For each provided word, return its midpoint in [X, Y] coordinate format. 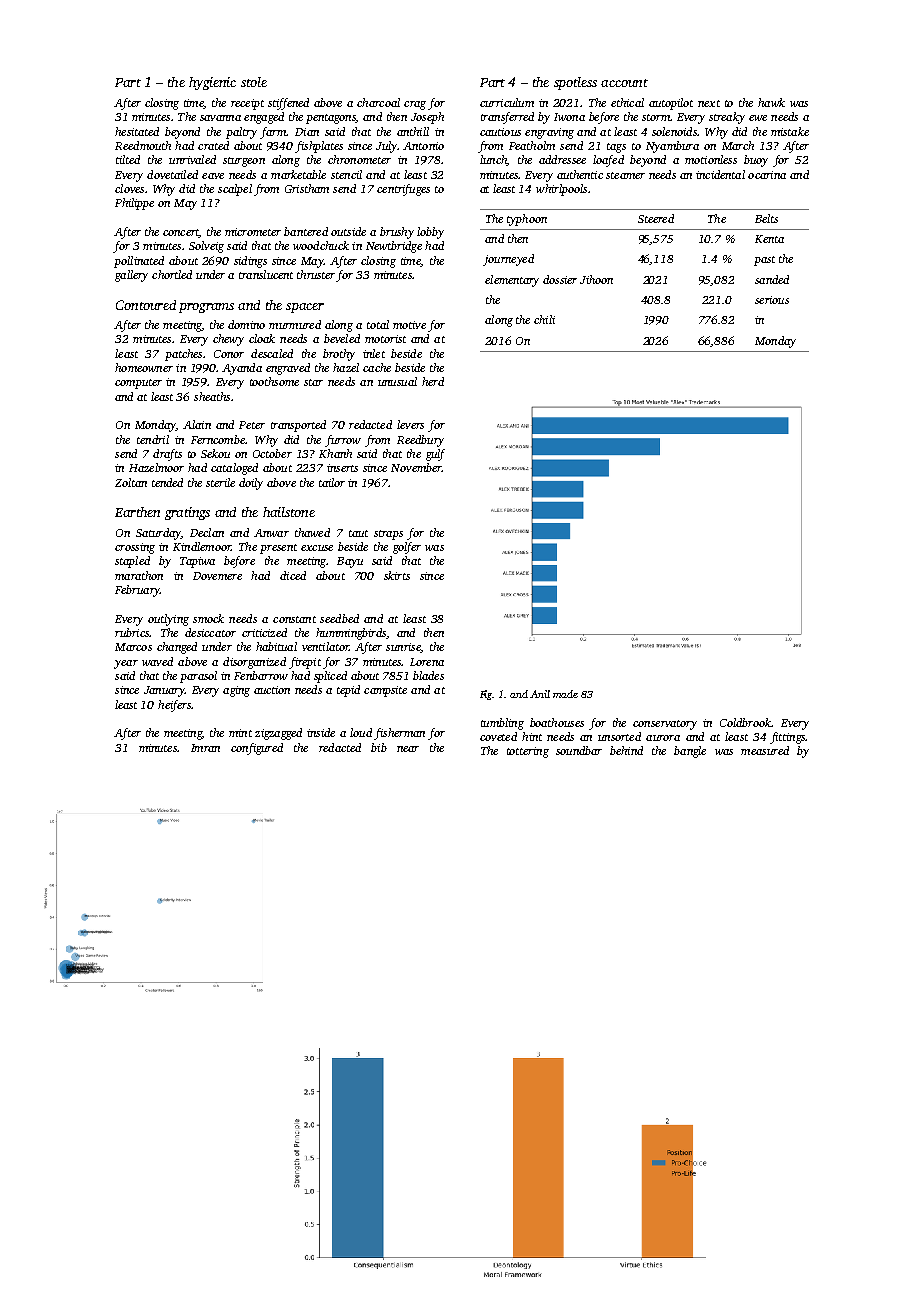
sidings [250, 262]
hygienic [212, 83]
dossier [560, 279]
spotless [575, 83]
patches [183, 355]
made [565, 694]
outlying [168, 620]
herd [433, 381]
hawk [771, 102]
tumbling [502, 724]
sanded [772, 279]
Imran [205, 748]
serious [772, 300]
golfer [407, 548]
